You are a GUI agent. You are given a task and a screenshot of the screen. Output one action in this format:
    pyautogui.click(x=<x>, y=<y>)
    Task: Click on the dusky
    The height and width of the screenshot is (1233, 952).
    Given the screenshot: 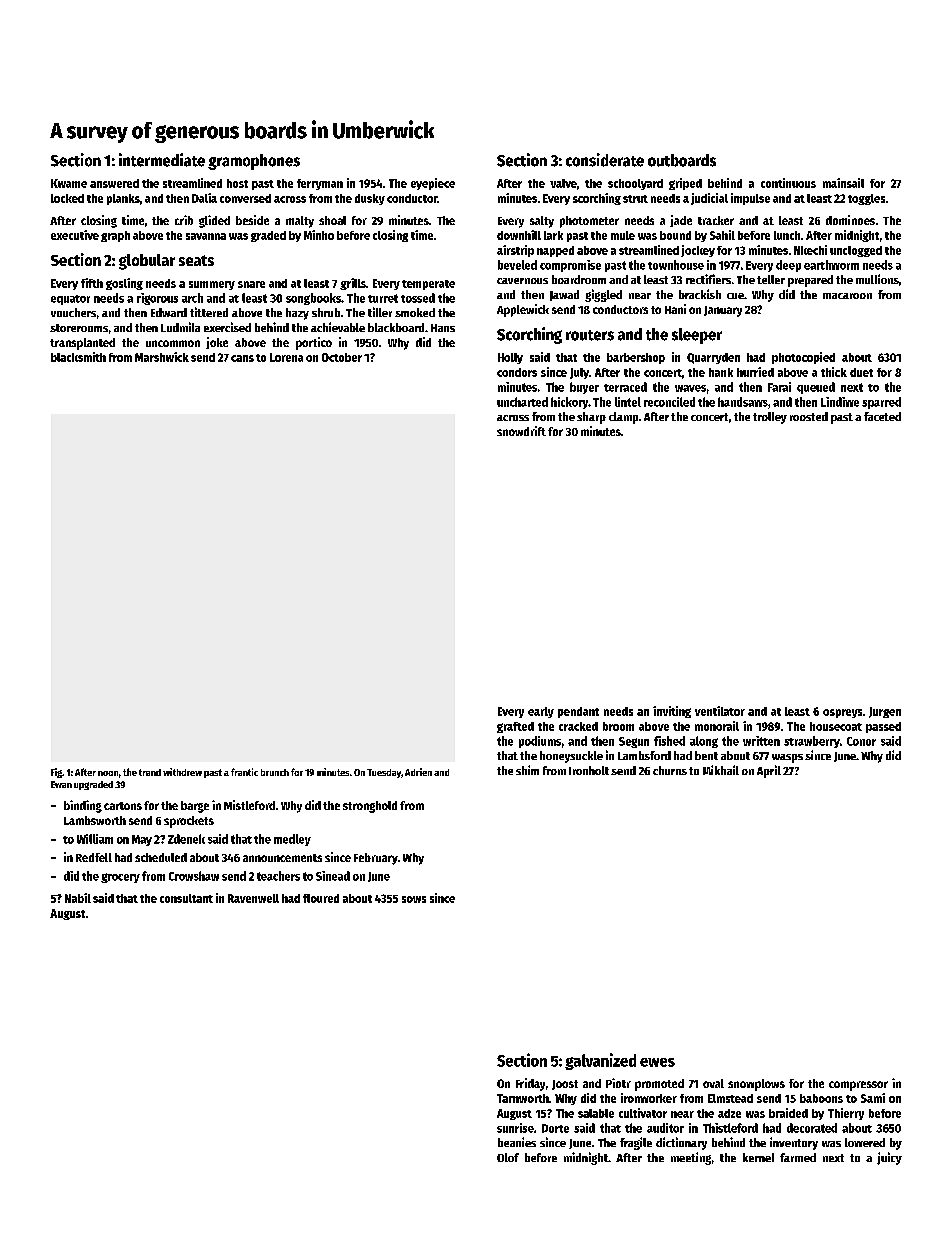 What is the action you would take?
    pyautogui.click(x=370, y=199)
